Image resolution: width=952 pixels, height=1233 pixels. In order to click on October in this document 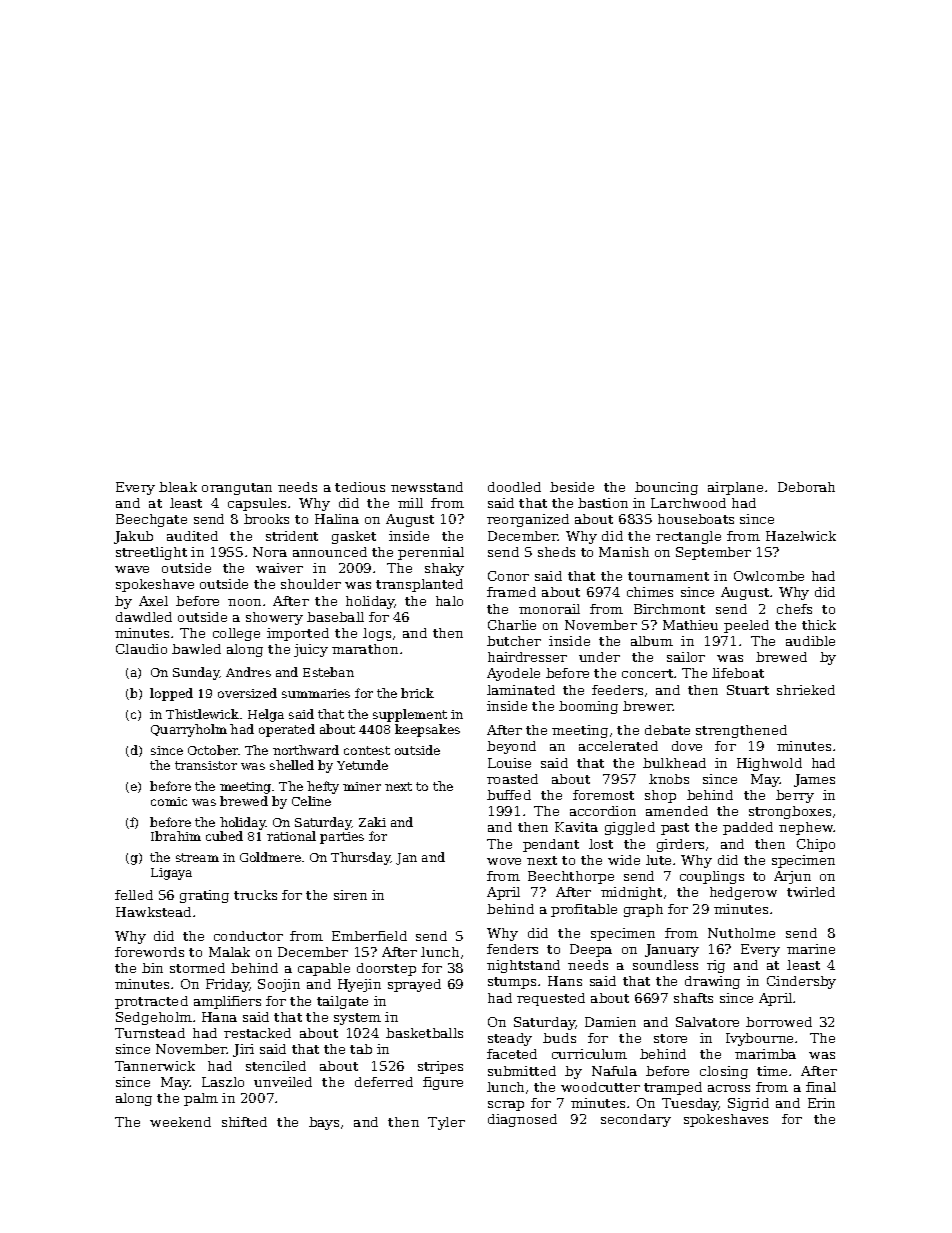, I will do `click(213, 750)`.
